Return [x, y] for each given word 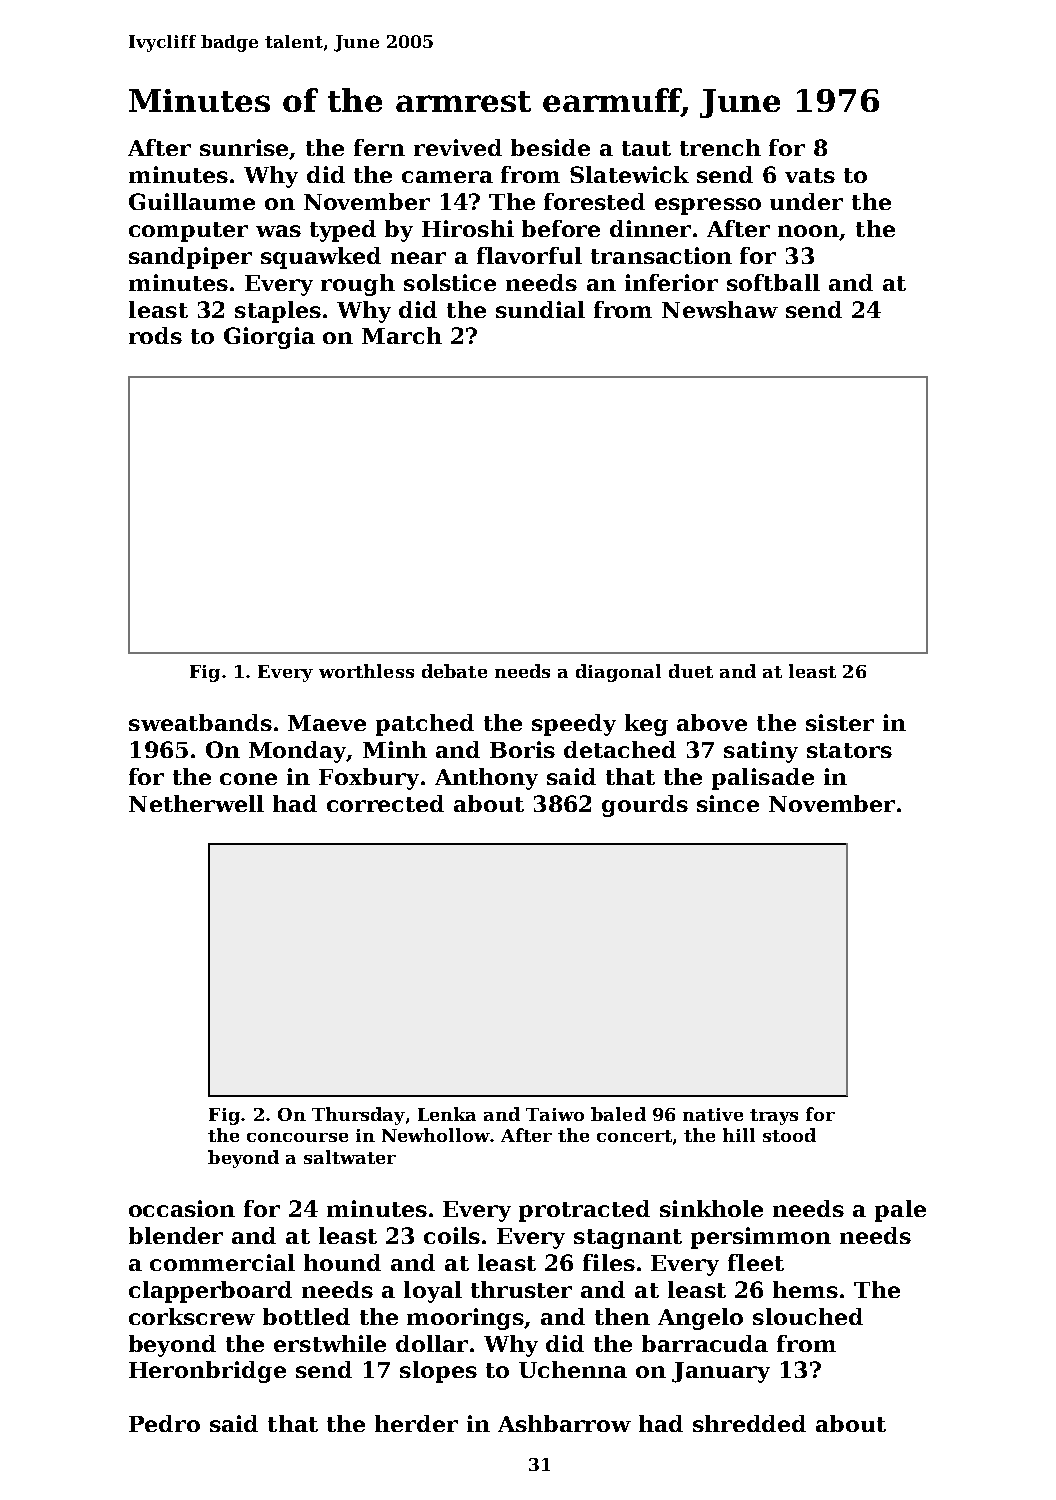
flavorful [529, 255]
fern [379, 147]
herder [416, 1423]
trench [720, 147]
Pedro [164, 1423]
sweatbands [200, 722]
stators [849, 750]
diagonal [618, 673]
